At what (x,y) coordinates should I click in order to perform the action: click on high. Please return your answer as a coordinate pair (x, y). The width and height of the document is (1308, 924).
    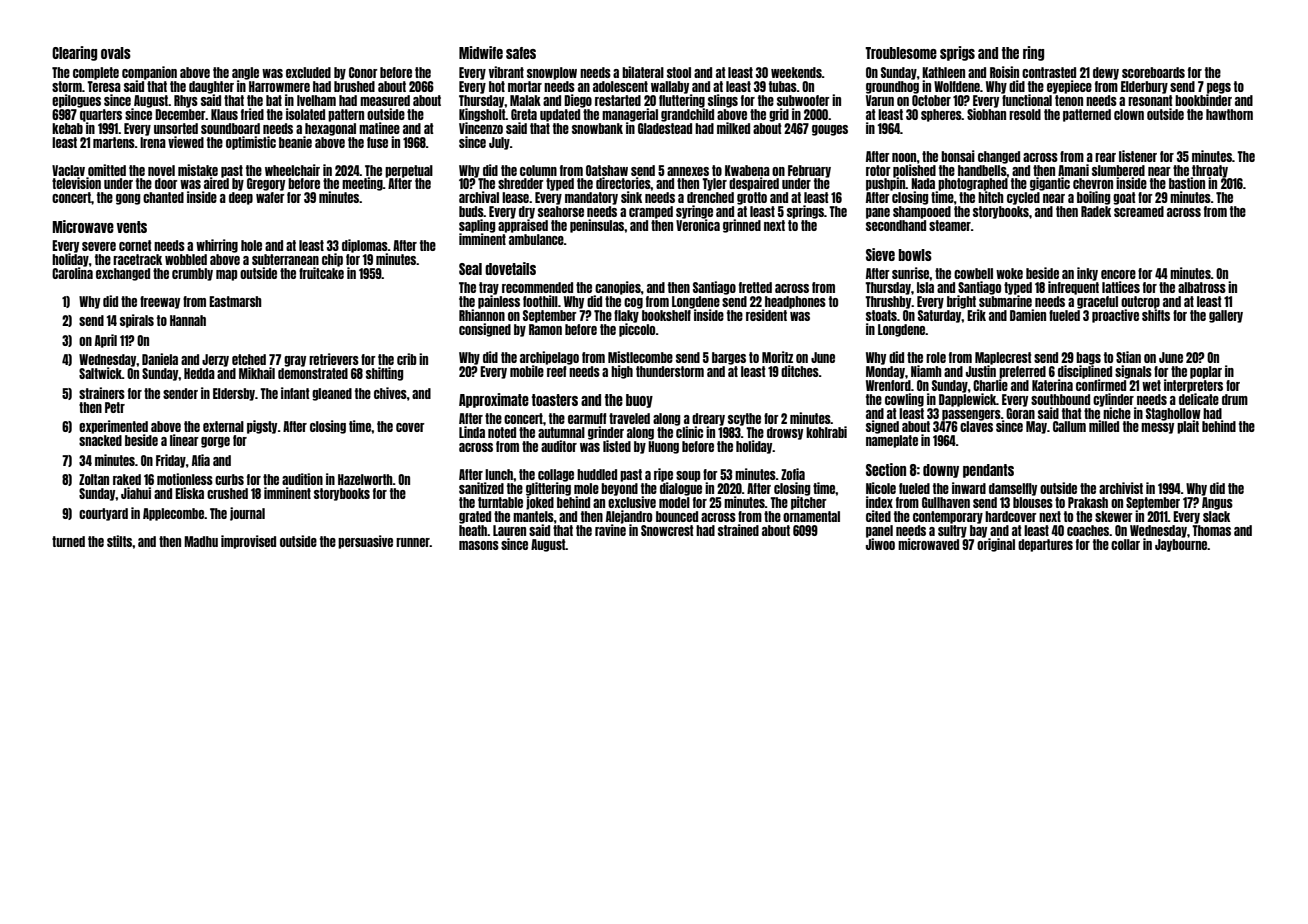
    Looking at the image, I should click on (622, 372).
